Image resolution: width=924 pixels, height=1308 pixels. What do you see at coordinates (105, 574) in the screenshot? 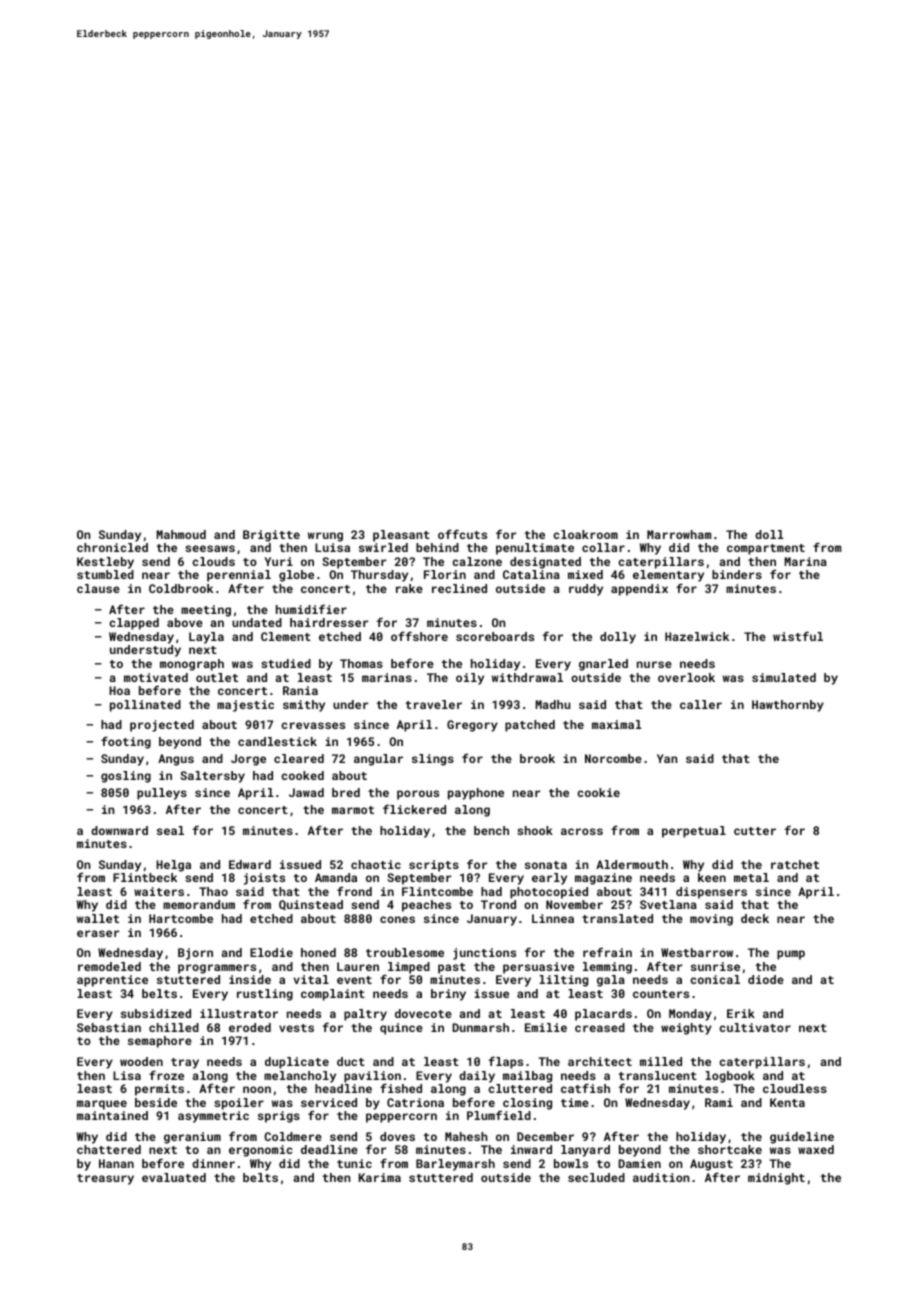
I see `stumbled` at bounding box center [105, 574].
